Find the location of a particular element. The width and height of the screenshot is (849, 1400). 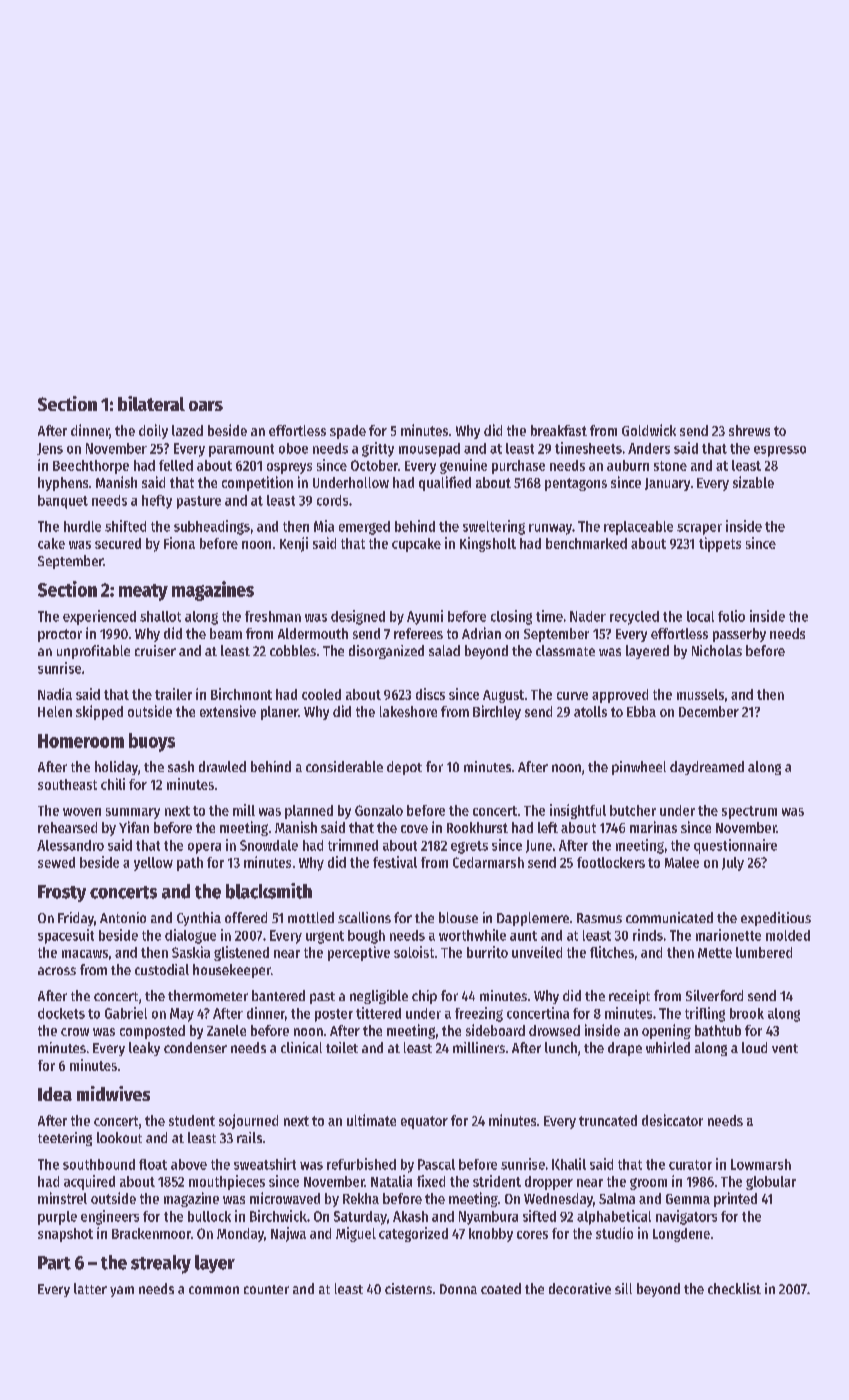

unveiled is located at coordinates (537, 952).
